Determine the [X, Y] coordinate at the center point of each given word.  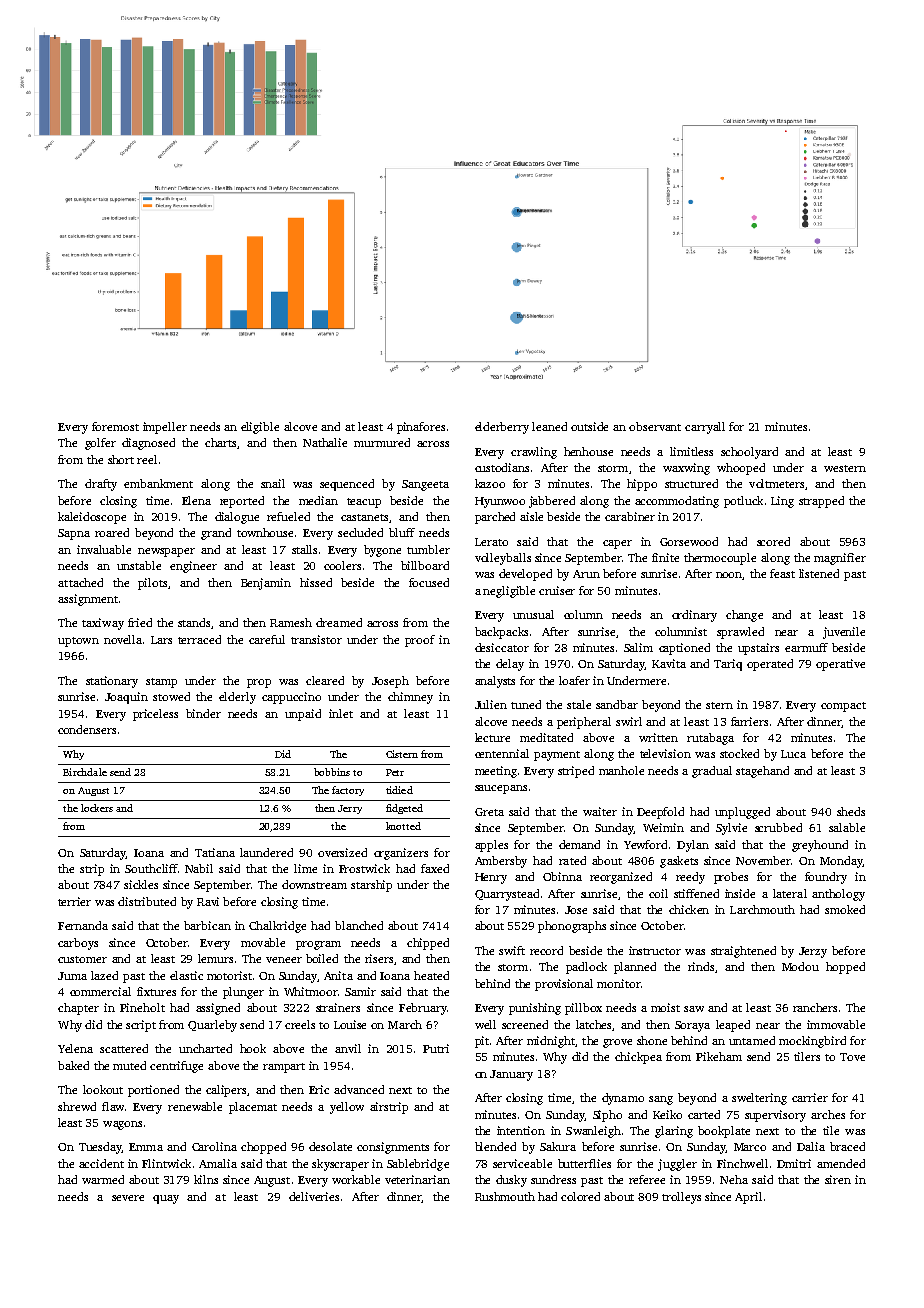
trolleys [681, 1198]
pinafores [421, 428]
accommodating [677, 502]
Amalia [218, 1163]
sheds [851, 811]
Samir [360, 991]
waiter [600, 811]
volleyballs [503, 559]
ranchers [815, 1007]
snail [273, 483]
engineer [193, 567]
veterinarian [417, 1179]
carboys [78, 944]
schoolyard [749, 453]
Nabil [199, 868]
